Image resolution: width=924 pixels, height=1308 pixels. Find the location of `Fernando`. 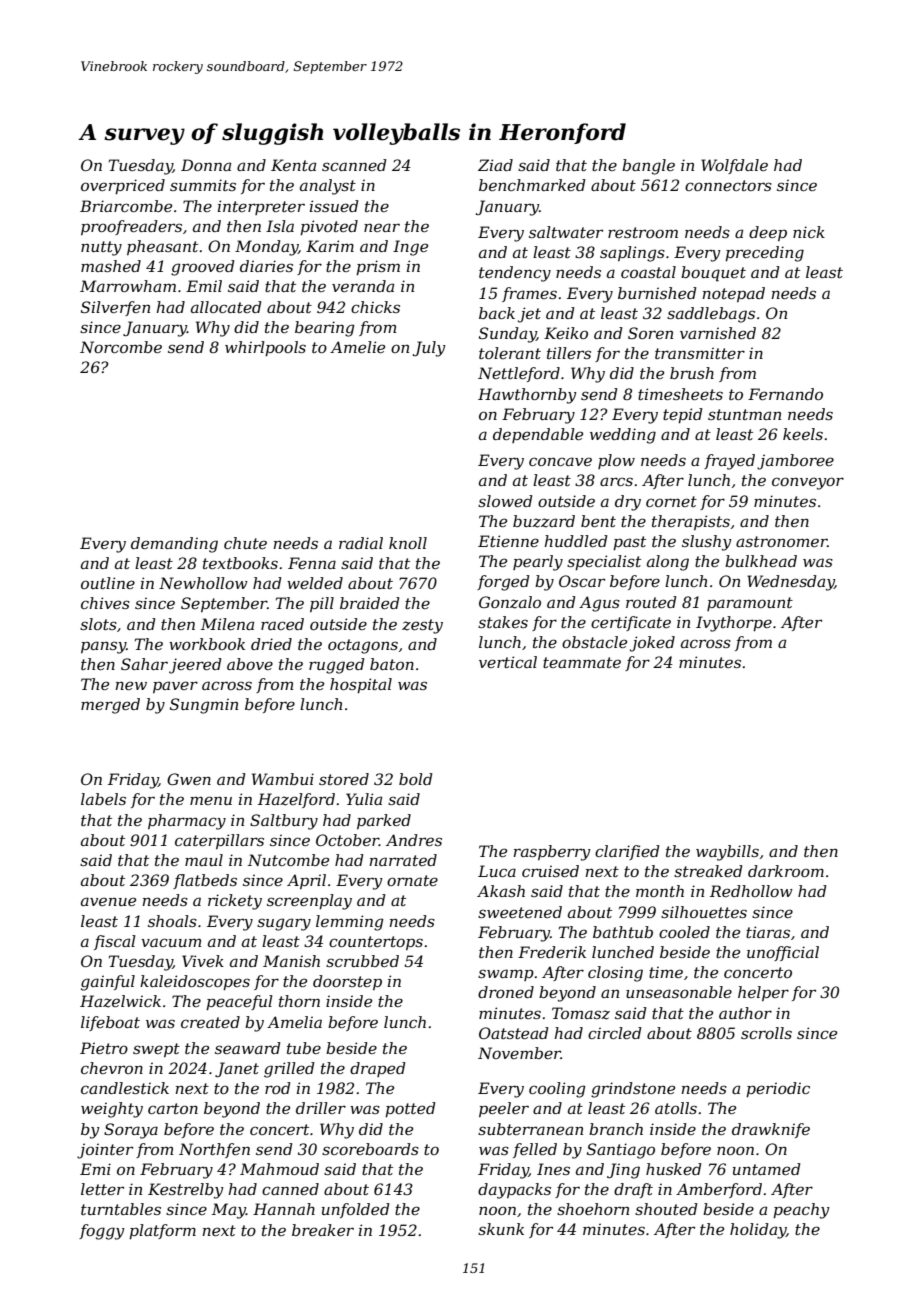

Fernando is located at coordinates (785, 394).
